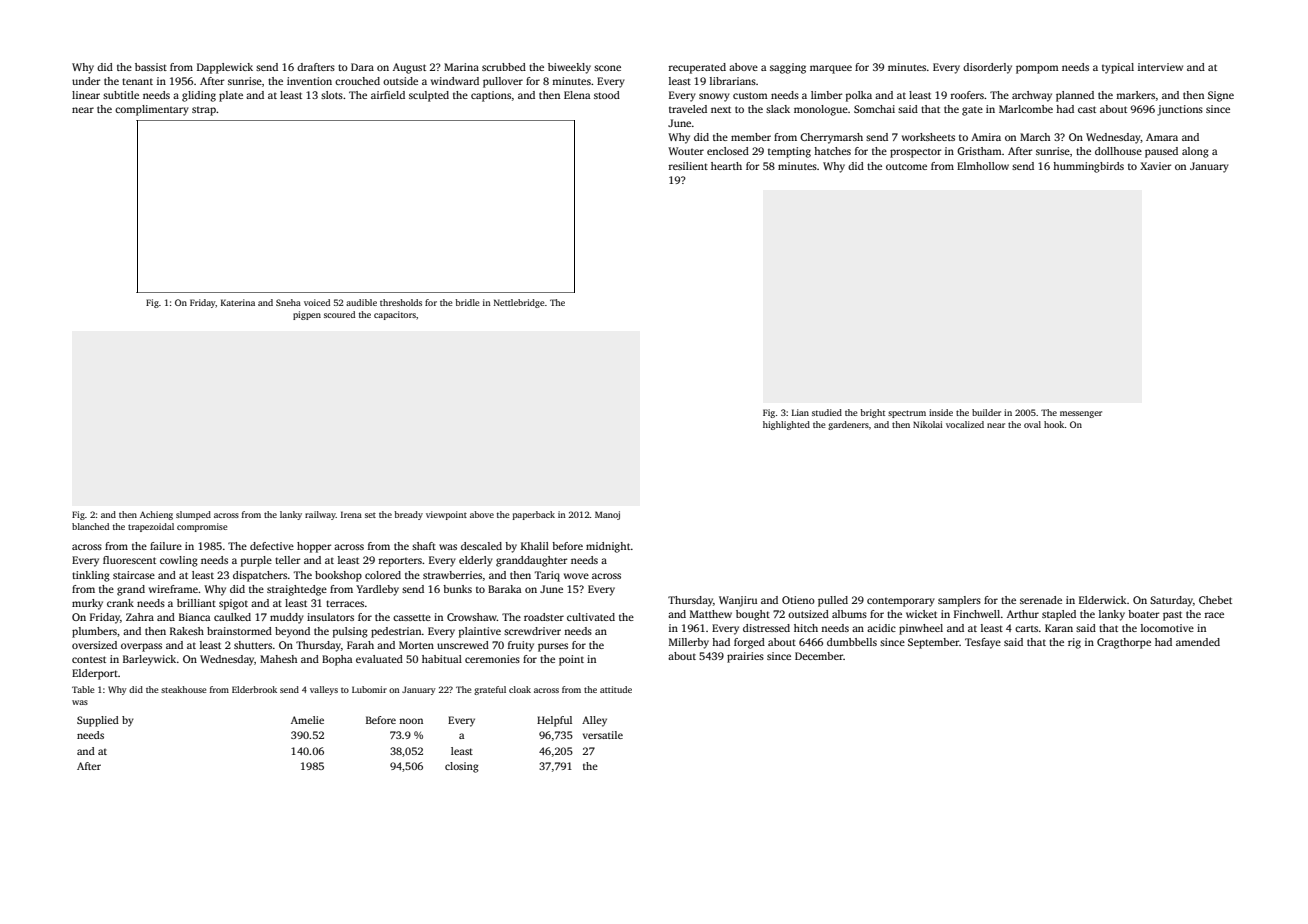 The width and height of the screenshot is (1308, 924). What do you see at coordinates (467, 302) in the screenshot?
I see `bridle` at bounding box center [467, 302].
